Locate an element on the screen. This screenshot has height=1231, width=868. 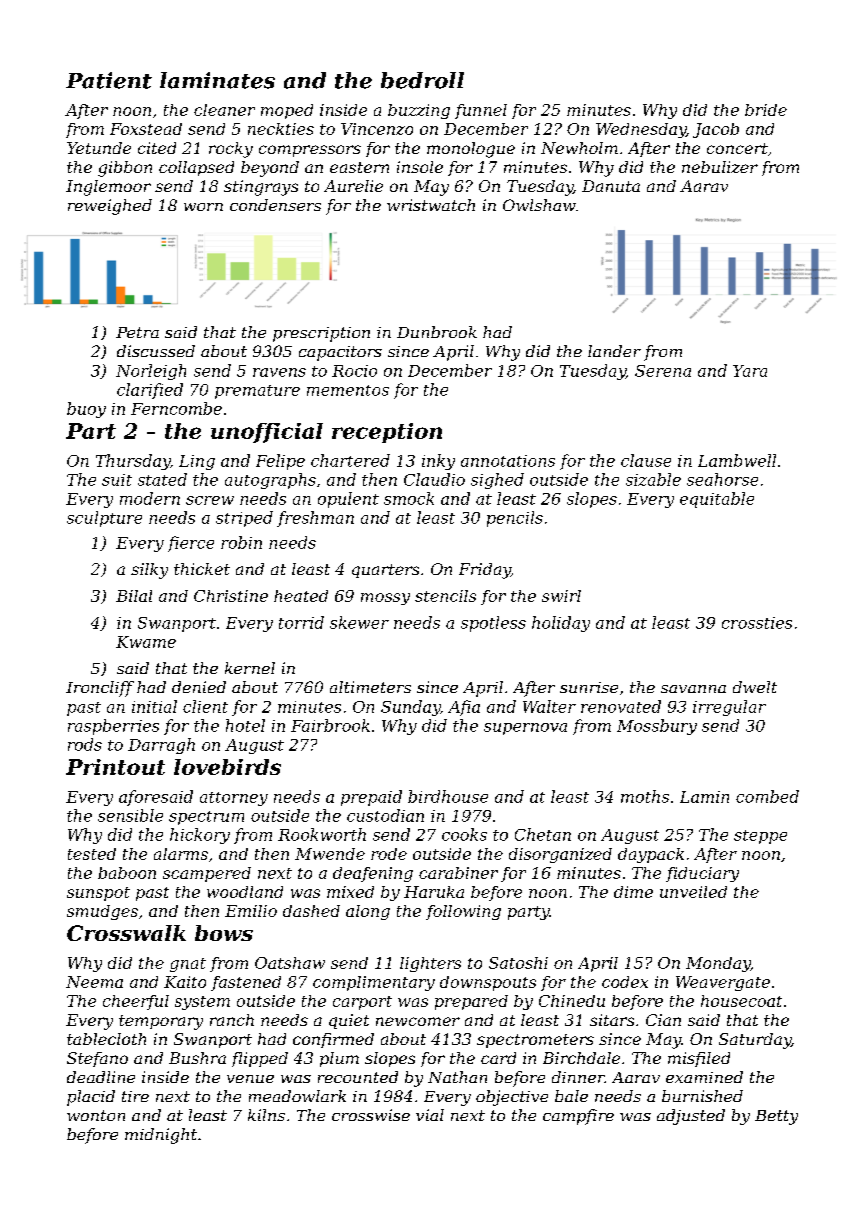
steppe is located at coordinates (760, 837).
